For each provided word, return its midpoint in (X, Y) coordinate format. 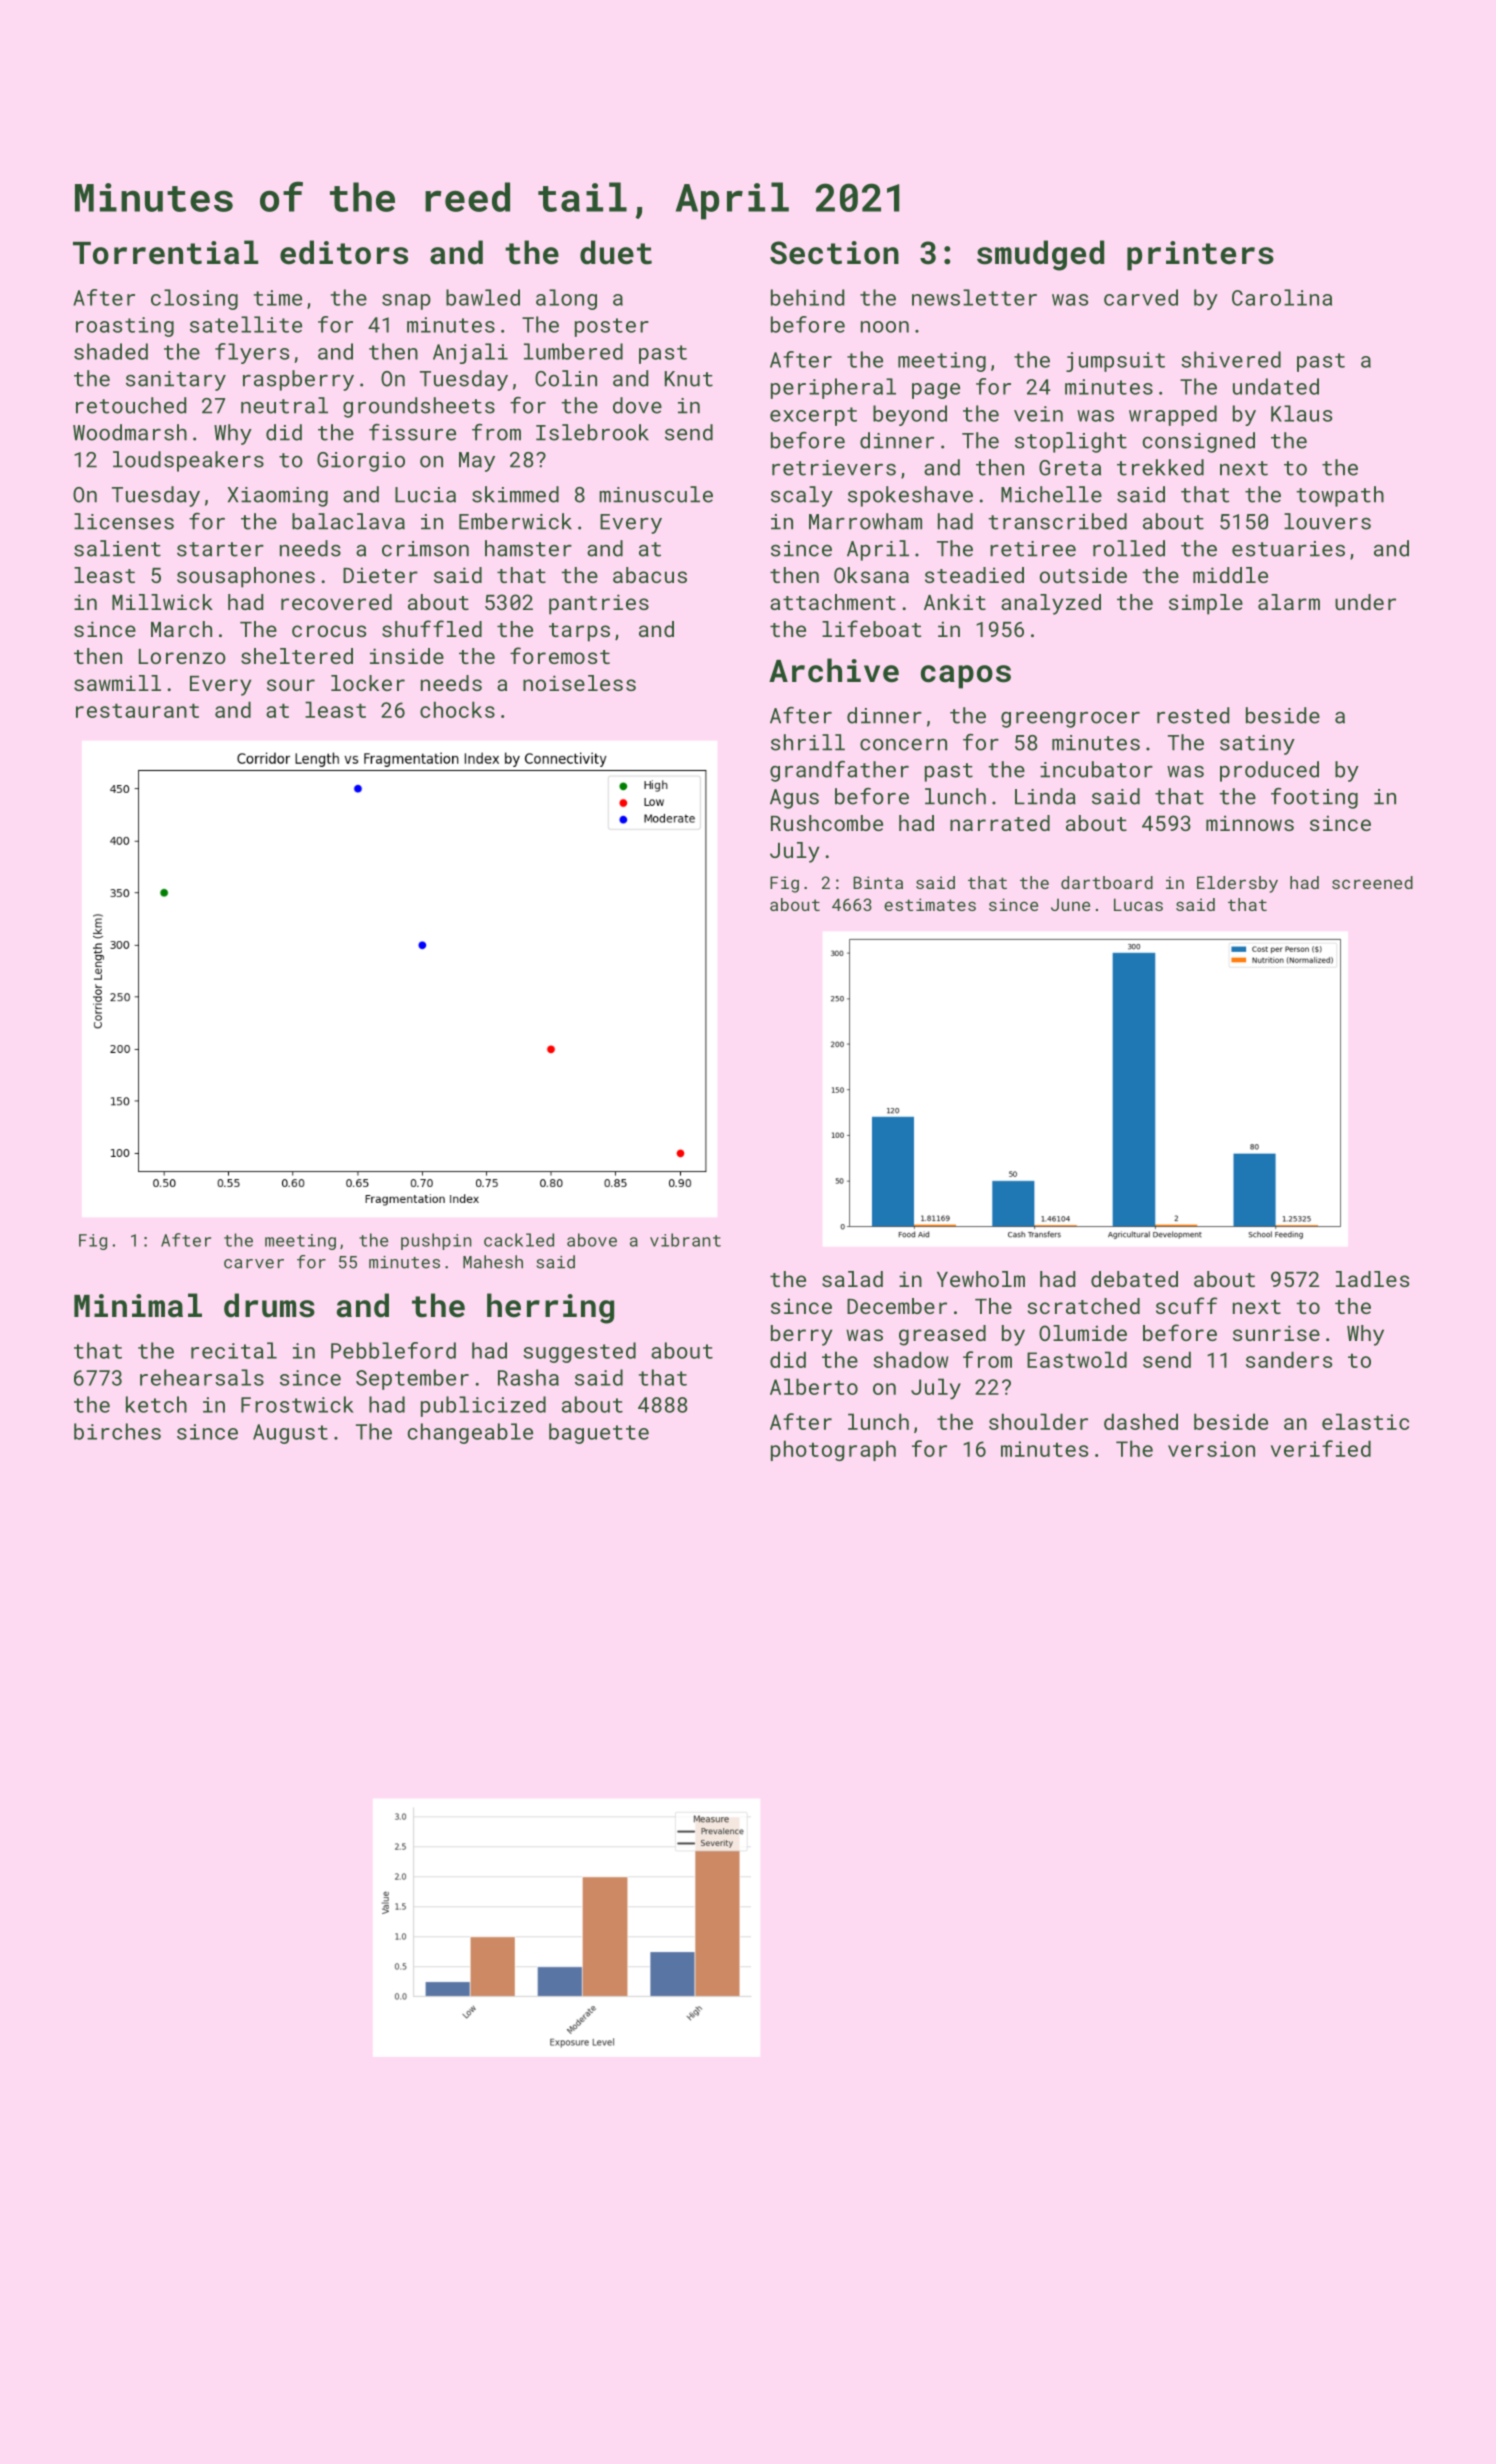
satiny (1257, 745)
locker (368, 683)
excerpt (813, 416)
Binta (878, 882)
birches (117, 1431)
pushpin (436, 1241)
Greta (1070, 468)
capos (966, 677)
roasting (125, 327)
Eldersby (1237, 884)
